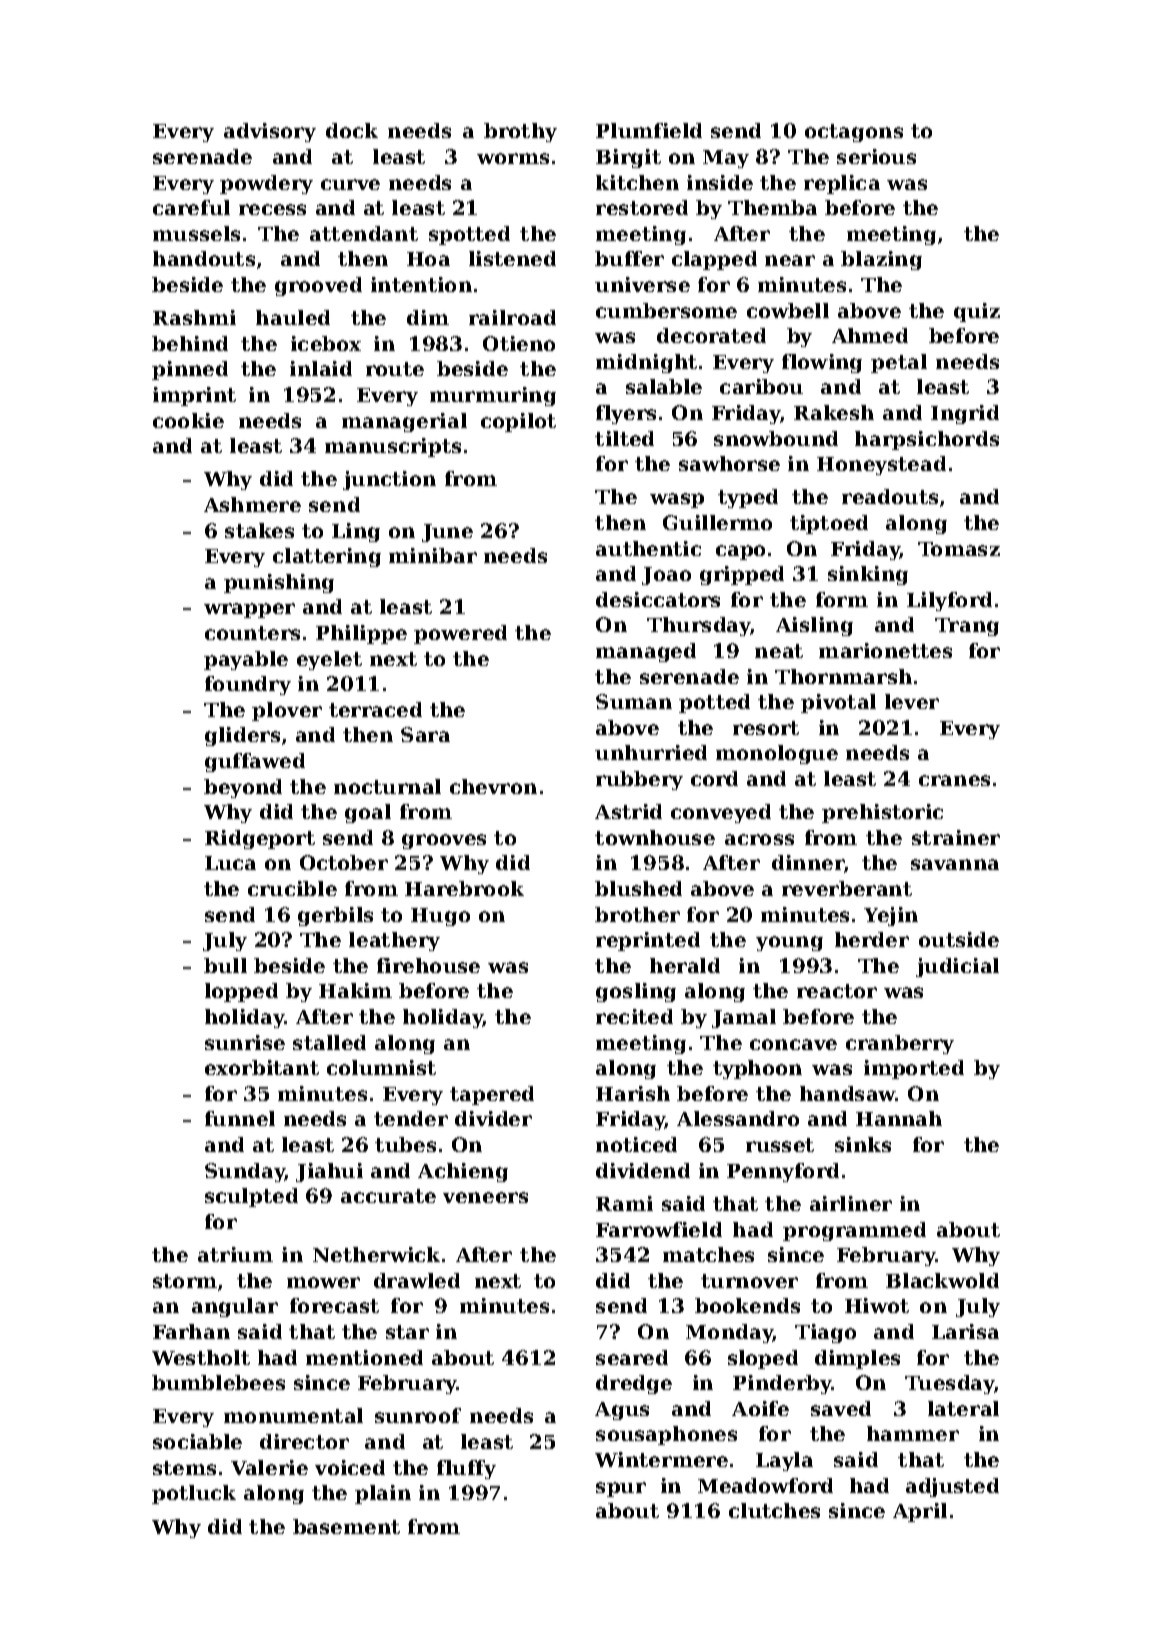 The image size is (1153, 1630). What do you see at coordinates (959, 549) in the page?
I see `Tomasz` at bounding box center [959, 549].
